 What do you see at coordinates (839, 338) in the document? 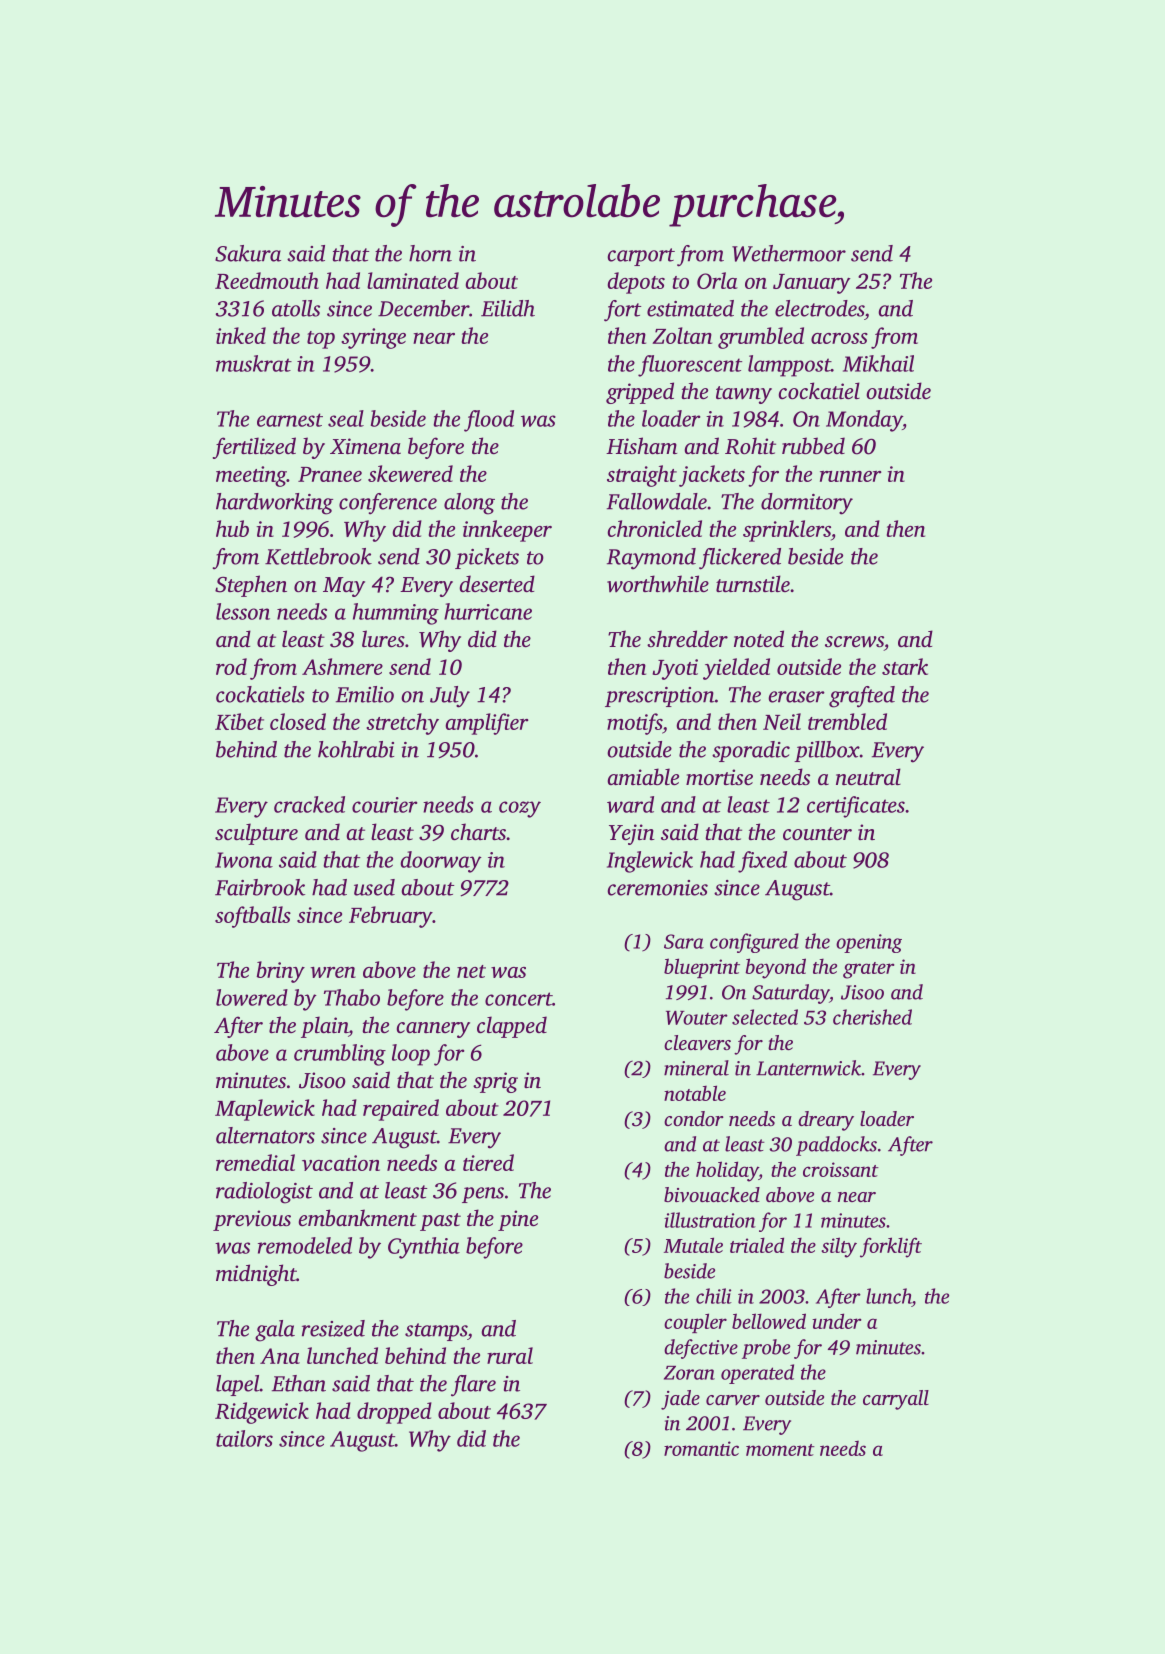
I see `across` at bounding box center [839, 338].
